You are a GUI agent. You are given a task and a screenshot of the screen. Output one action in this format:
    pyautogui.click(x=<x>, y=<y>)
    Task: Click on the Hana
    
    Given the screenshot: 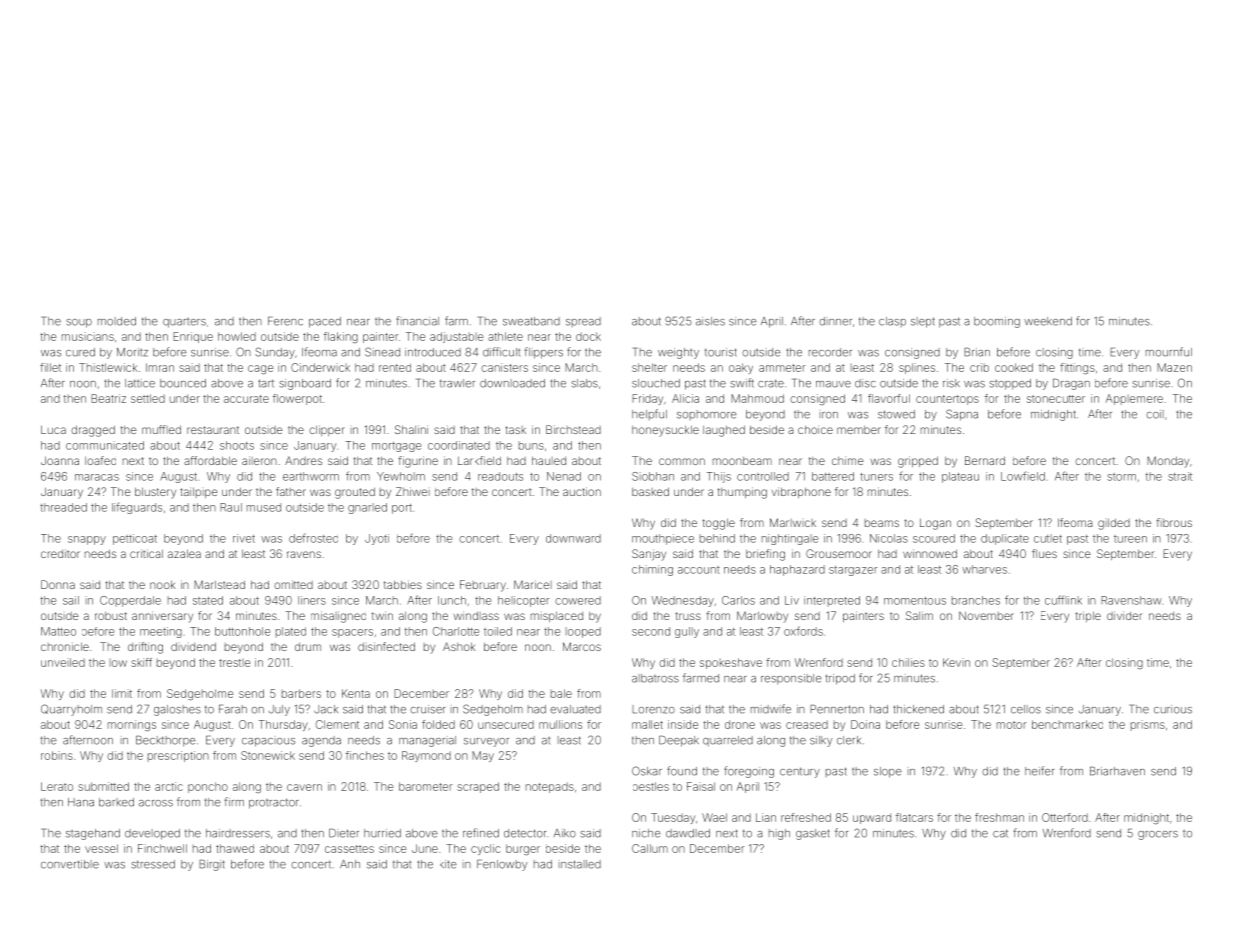 What is the action you would take?
    pyautogui.click(x=81, y=802)
